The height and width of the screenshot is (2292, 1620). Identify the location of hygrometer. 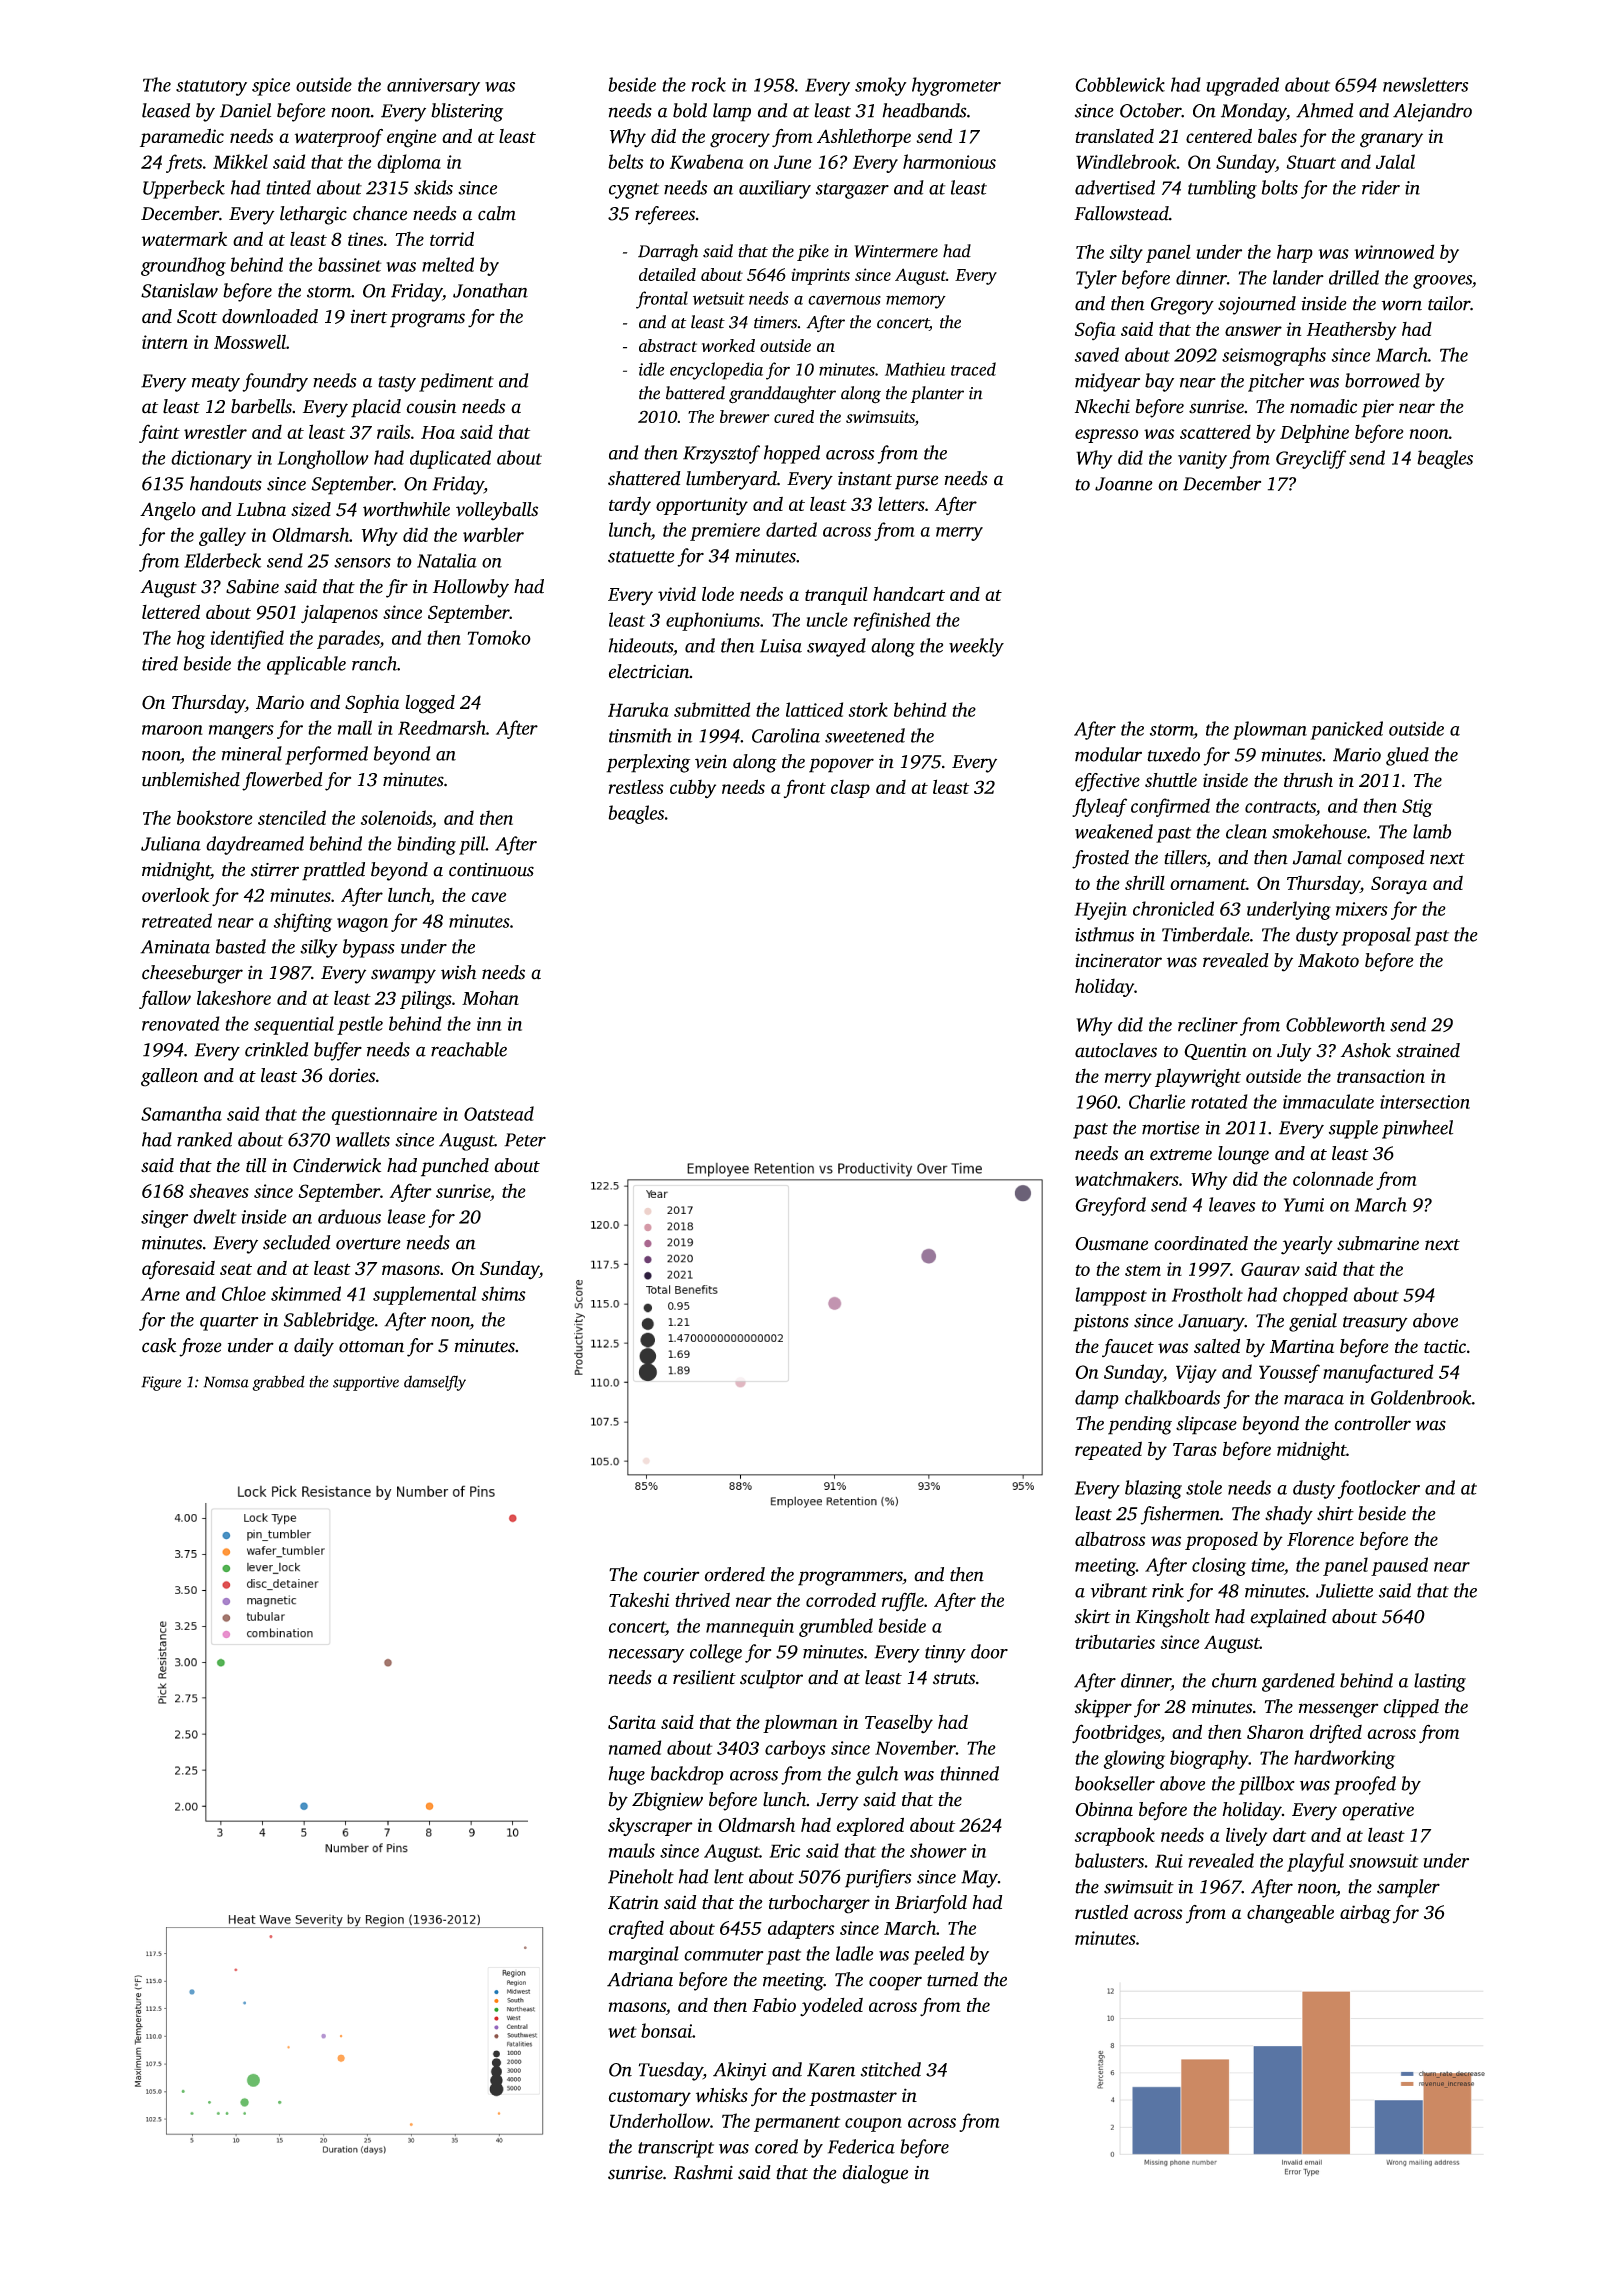
(956, 86).
